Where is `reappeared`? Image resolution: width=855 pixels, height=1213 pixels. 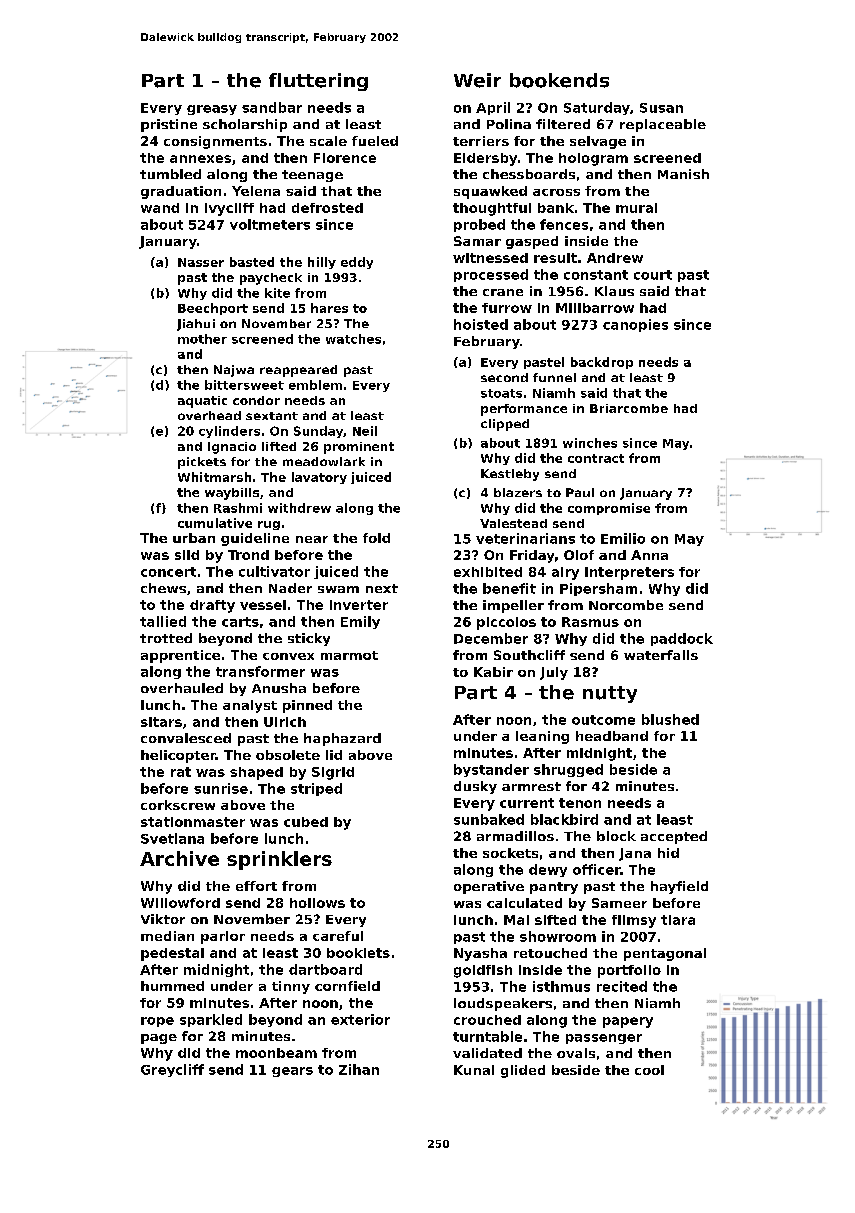
reappeared is located at coordinates (298, 371).
